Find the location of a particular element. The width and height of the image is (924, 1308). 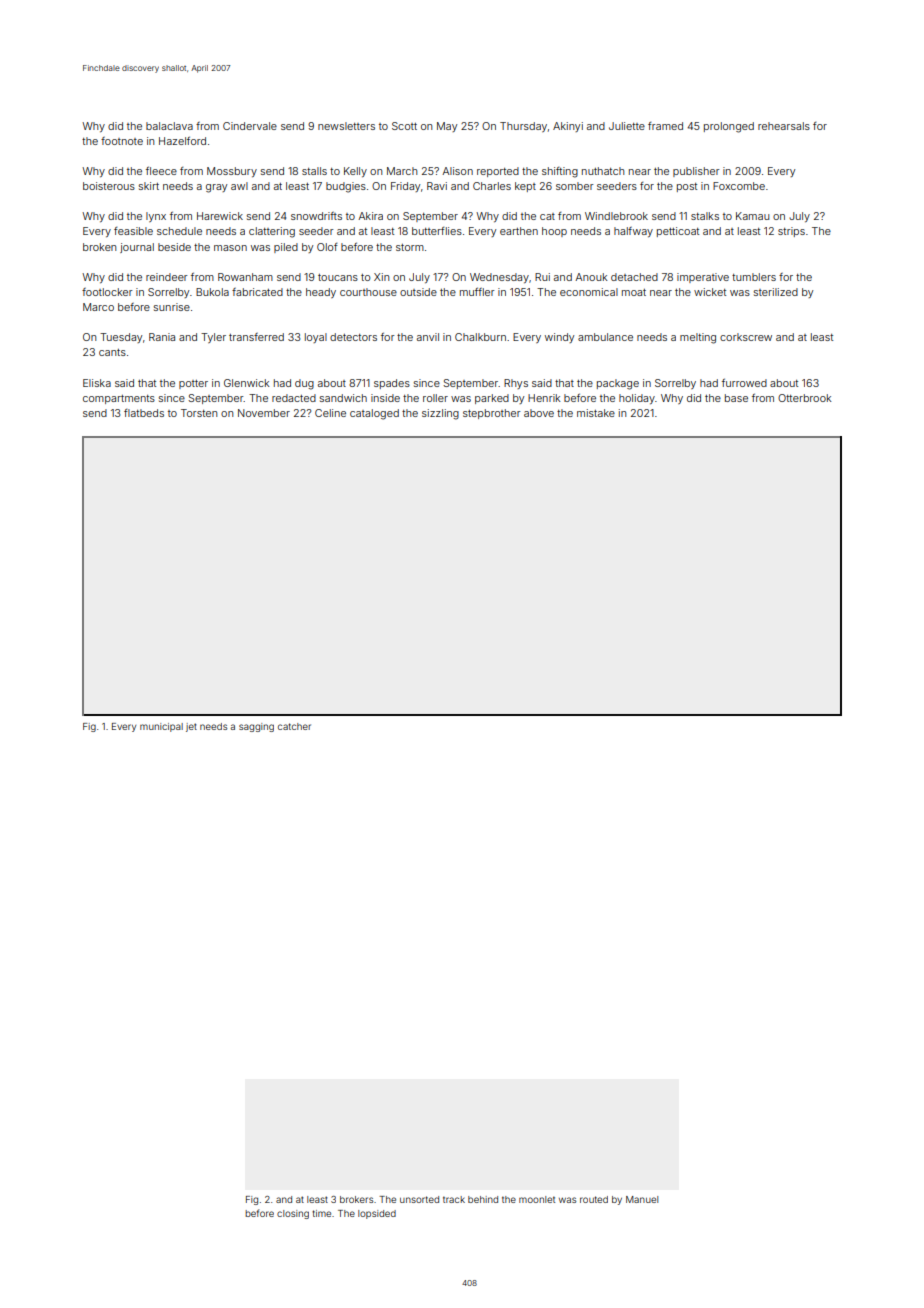

sizzling is located at coordinates (440, 414).
